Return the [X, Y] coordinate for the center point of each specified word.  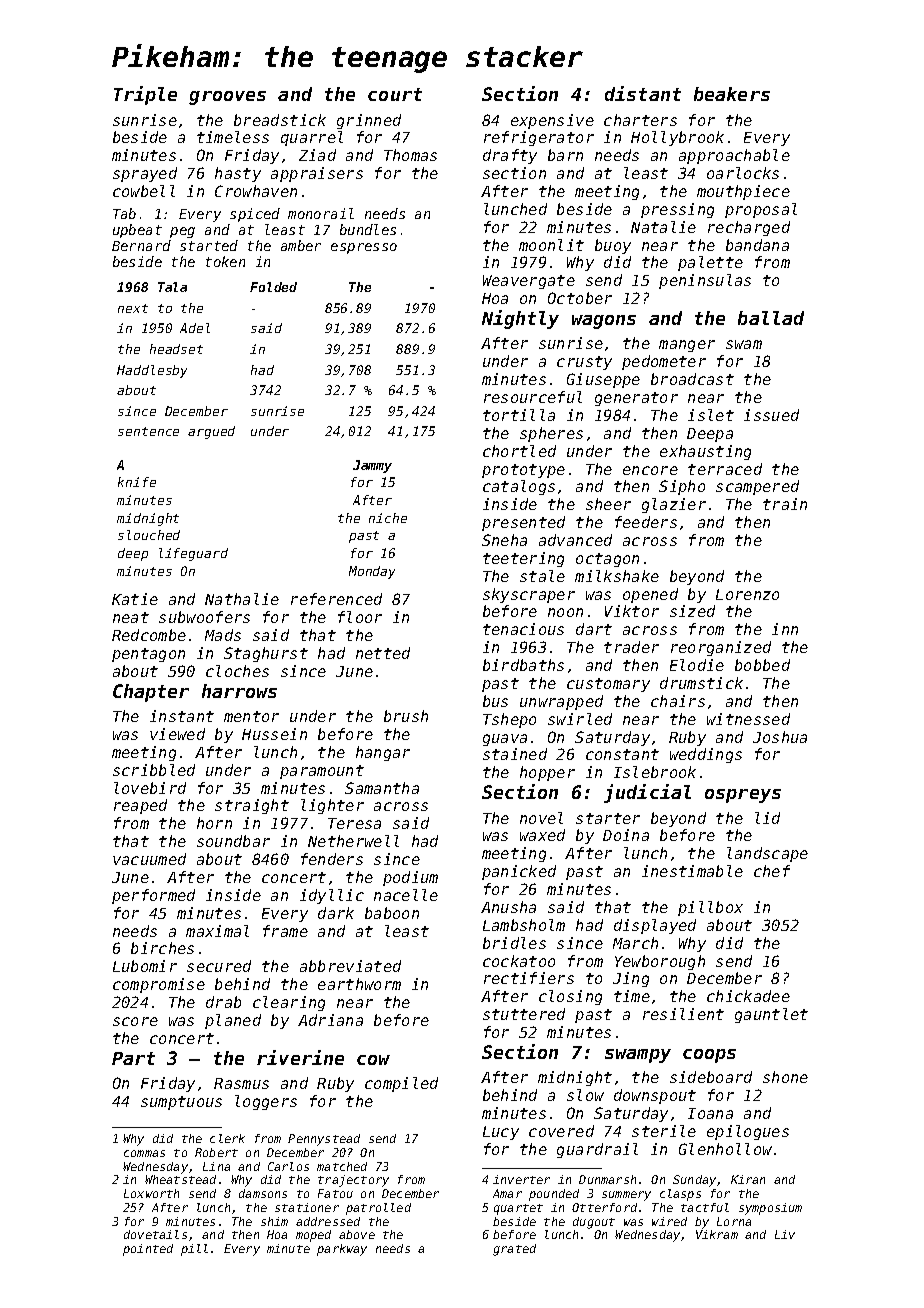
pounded [554, 1195]
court [395, 94]
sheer [608, 504]
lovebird [150, 788]
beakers [732, 94]
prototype [523, 471]
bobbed [762, 665]
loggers [266, 1102]
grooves [227, 98]
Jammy [372, 466]
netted [383, 653]
